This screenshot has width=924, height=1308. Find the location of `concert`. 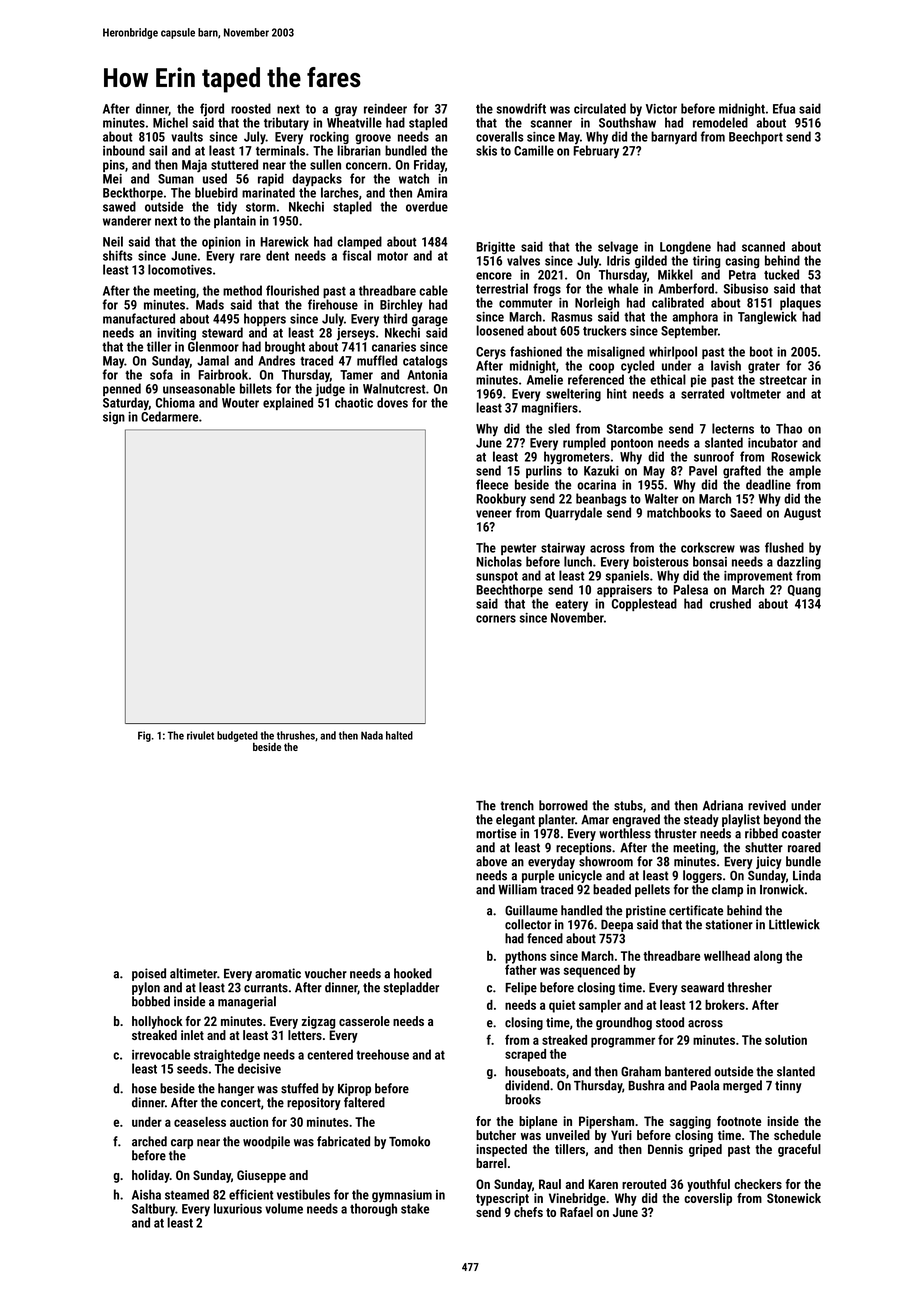

concert is located at coordinates (241, 1103).
